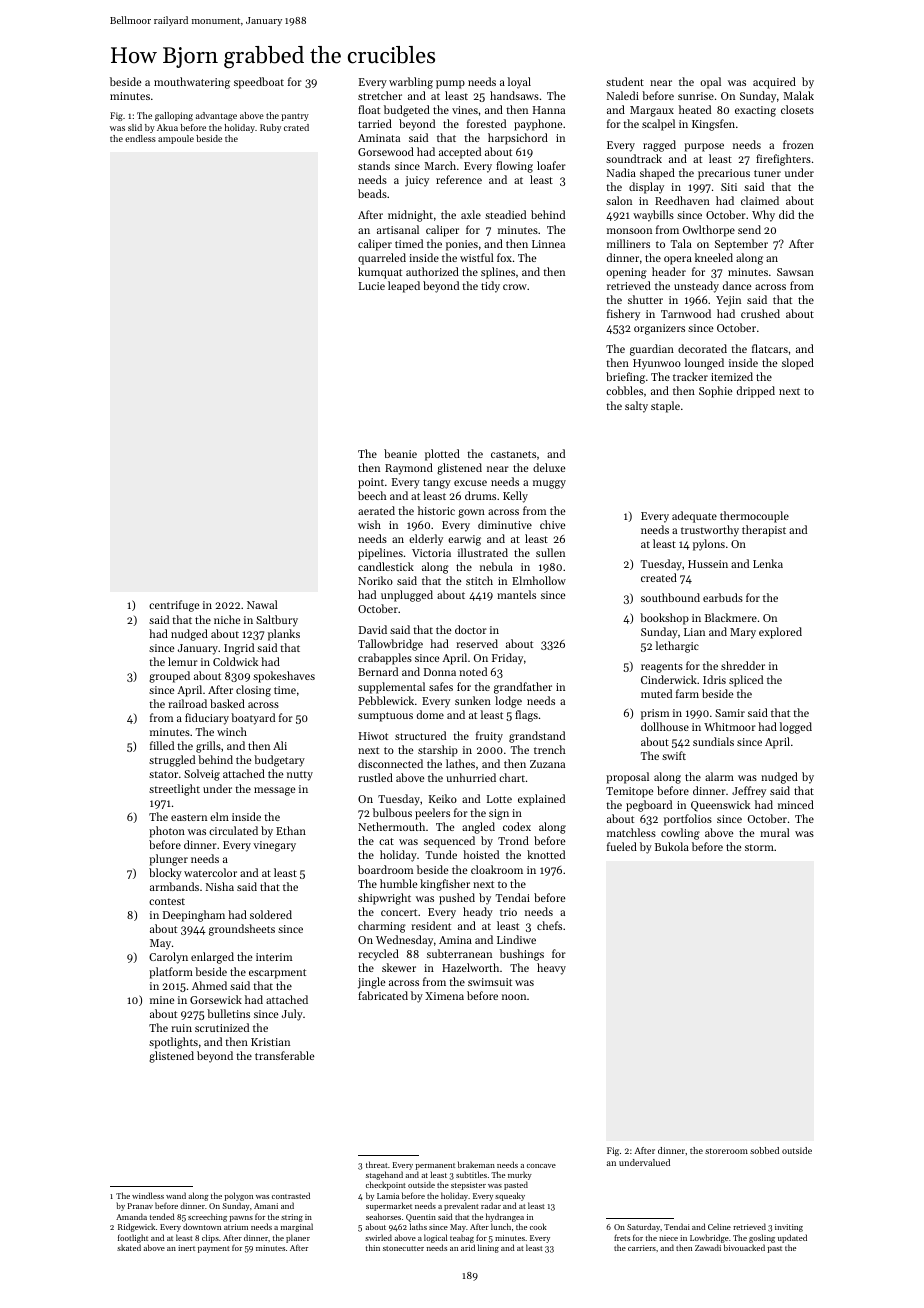  Describe the element at coordinates (411, 83) in the screenshot. I see `warbling` at that location.
